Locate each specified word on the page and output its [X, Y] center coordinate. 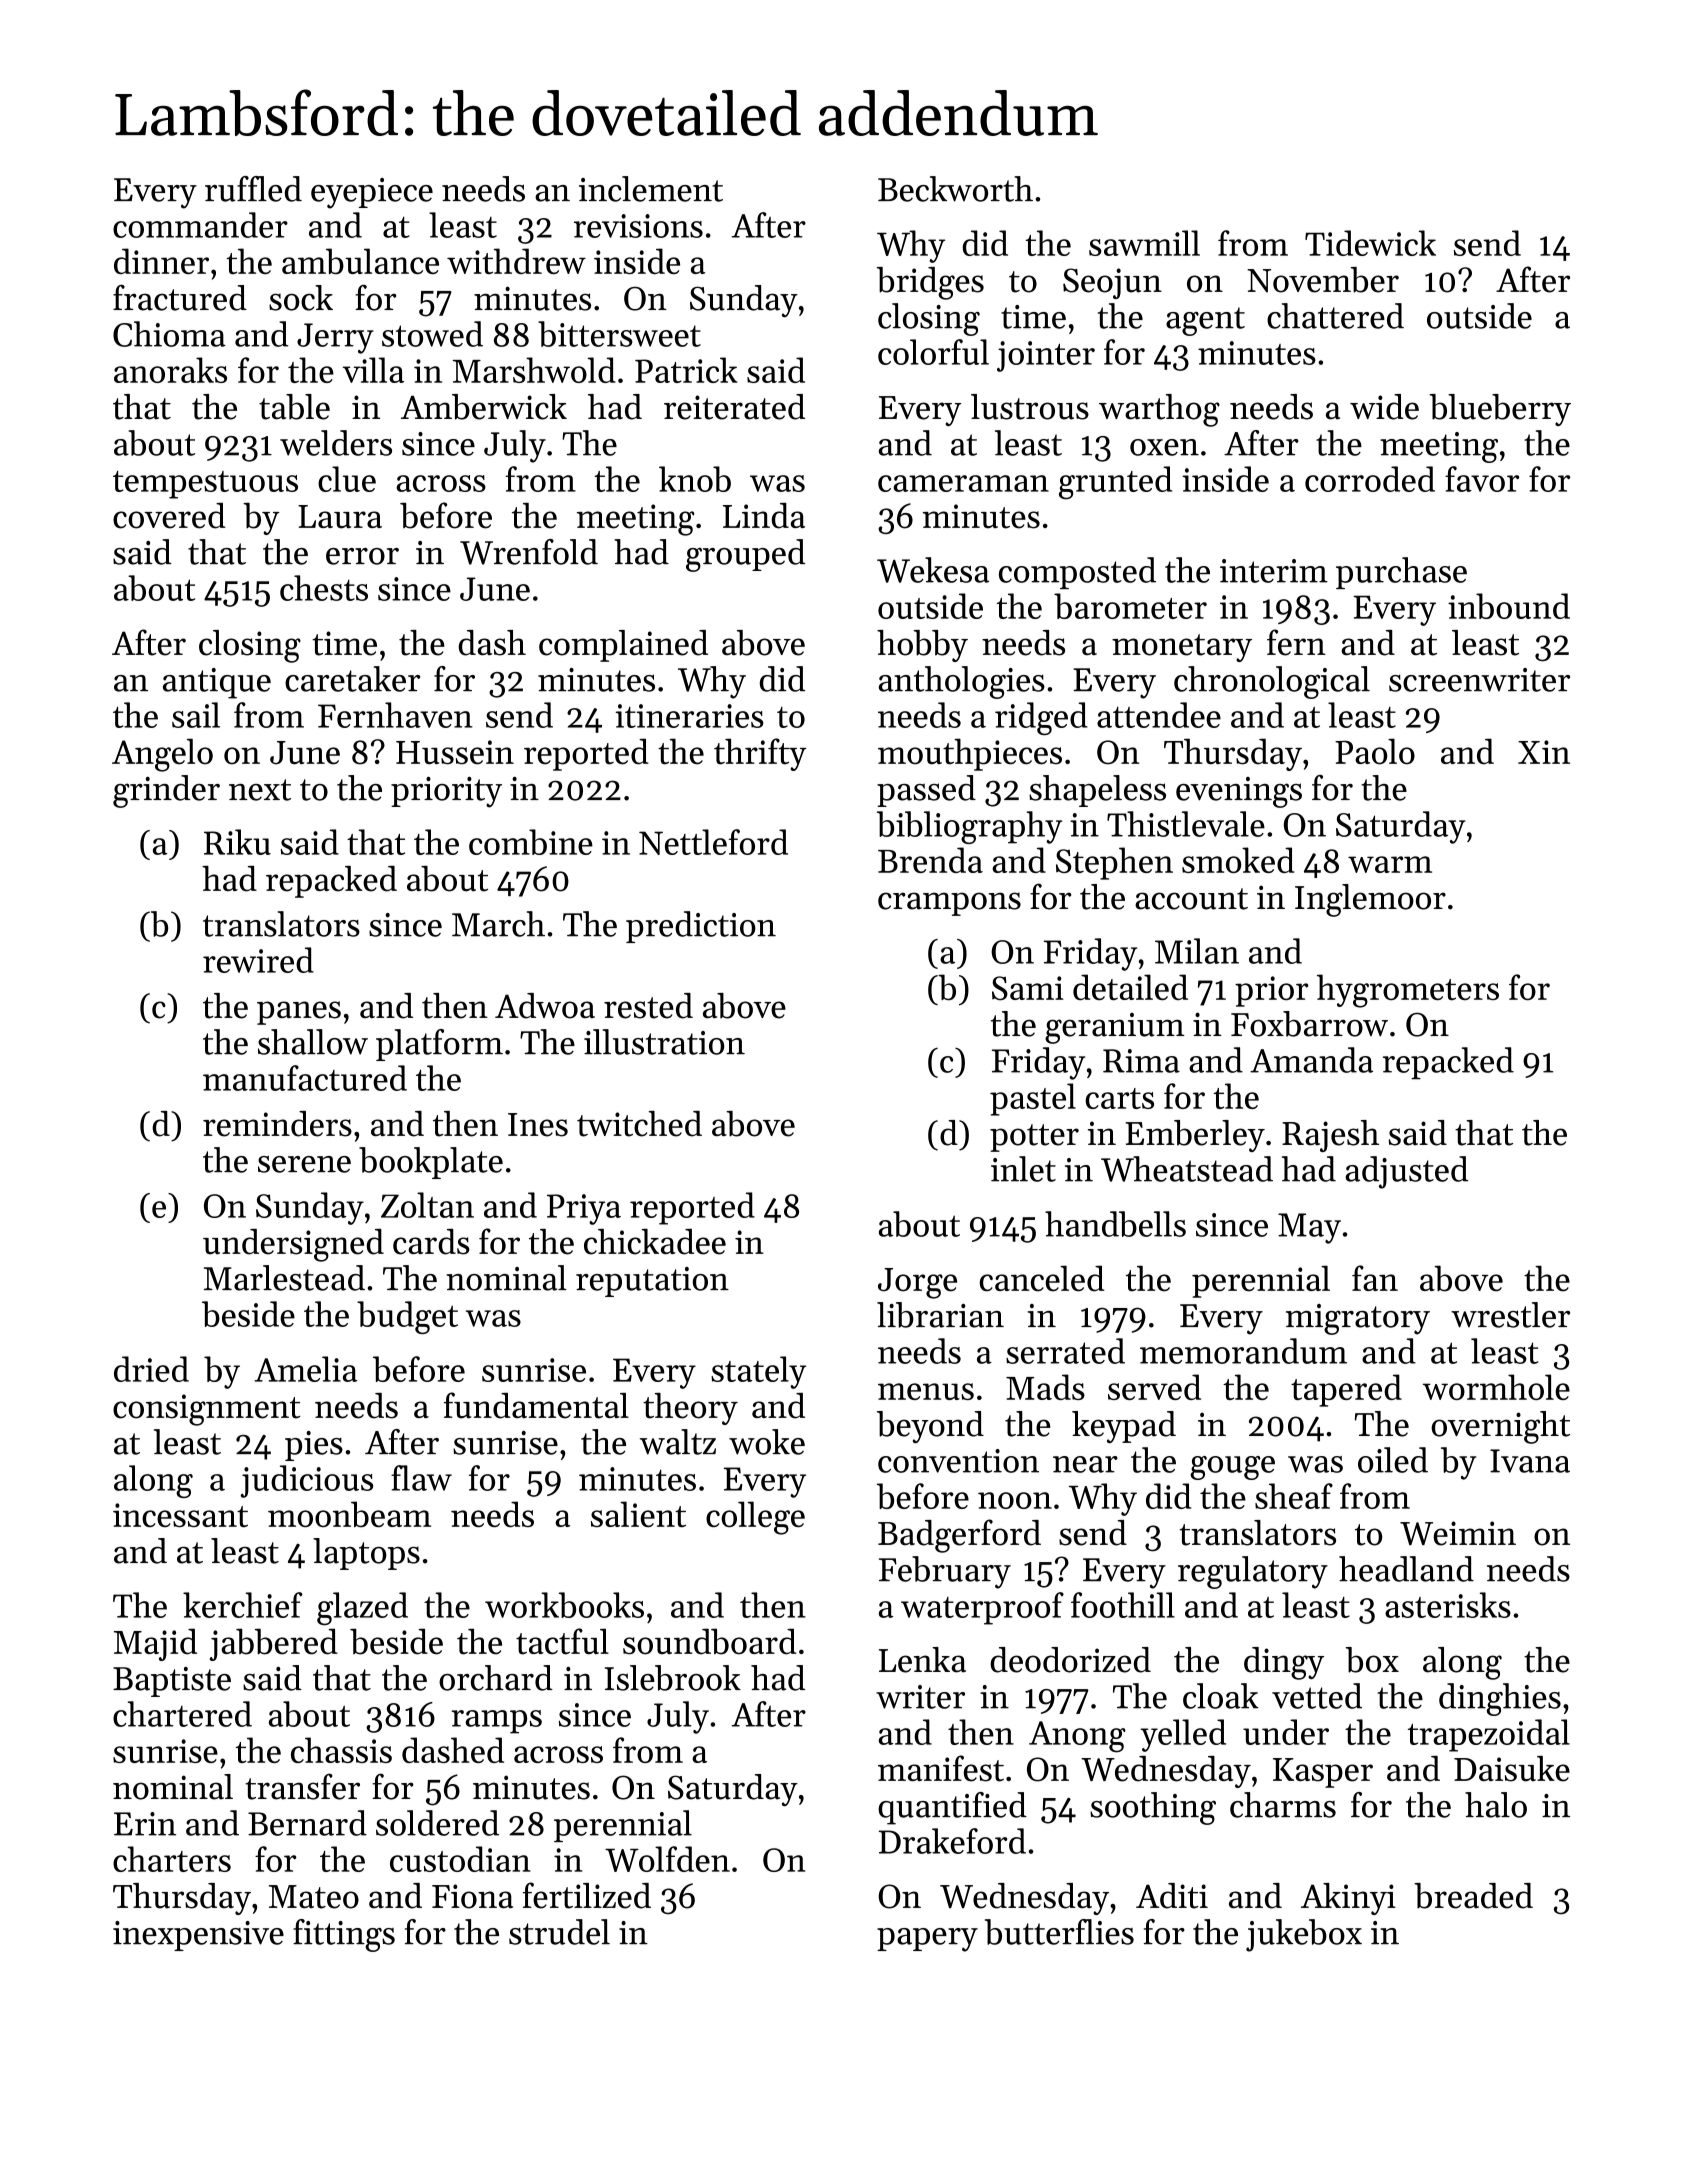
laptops [366, 1554]
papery [927, 1940]
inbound [1509, 606]
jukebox [1304, 1935]
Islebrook [673, 1678]
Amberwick [484, 407]
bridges [930, 283]
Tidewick [1370, 243]
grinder [166, 791]
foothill [1123, 1605]
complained [623, 646]
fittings [344, 1935]
